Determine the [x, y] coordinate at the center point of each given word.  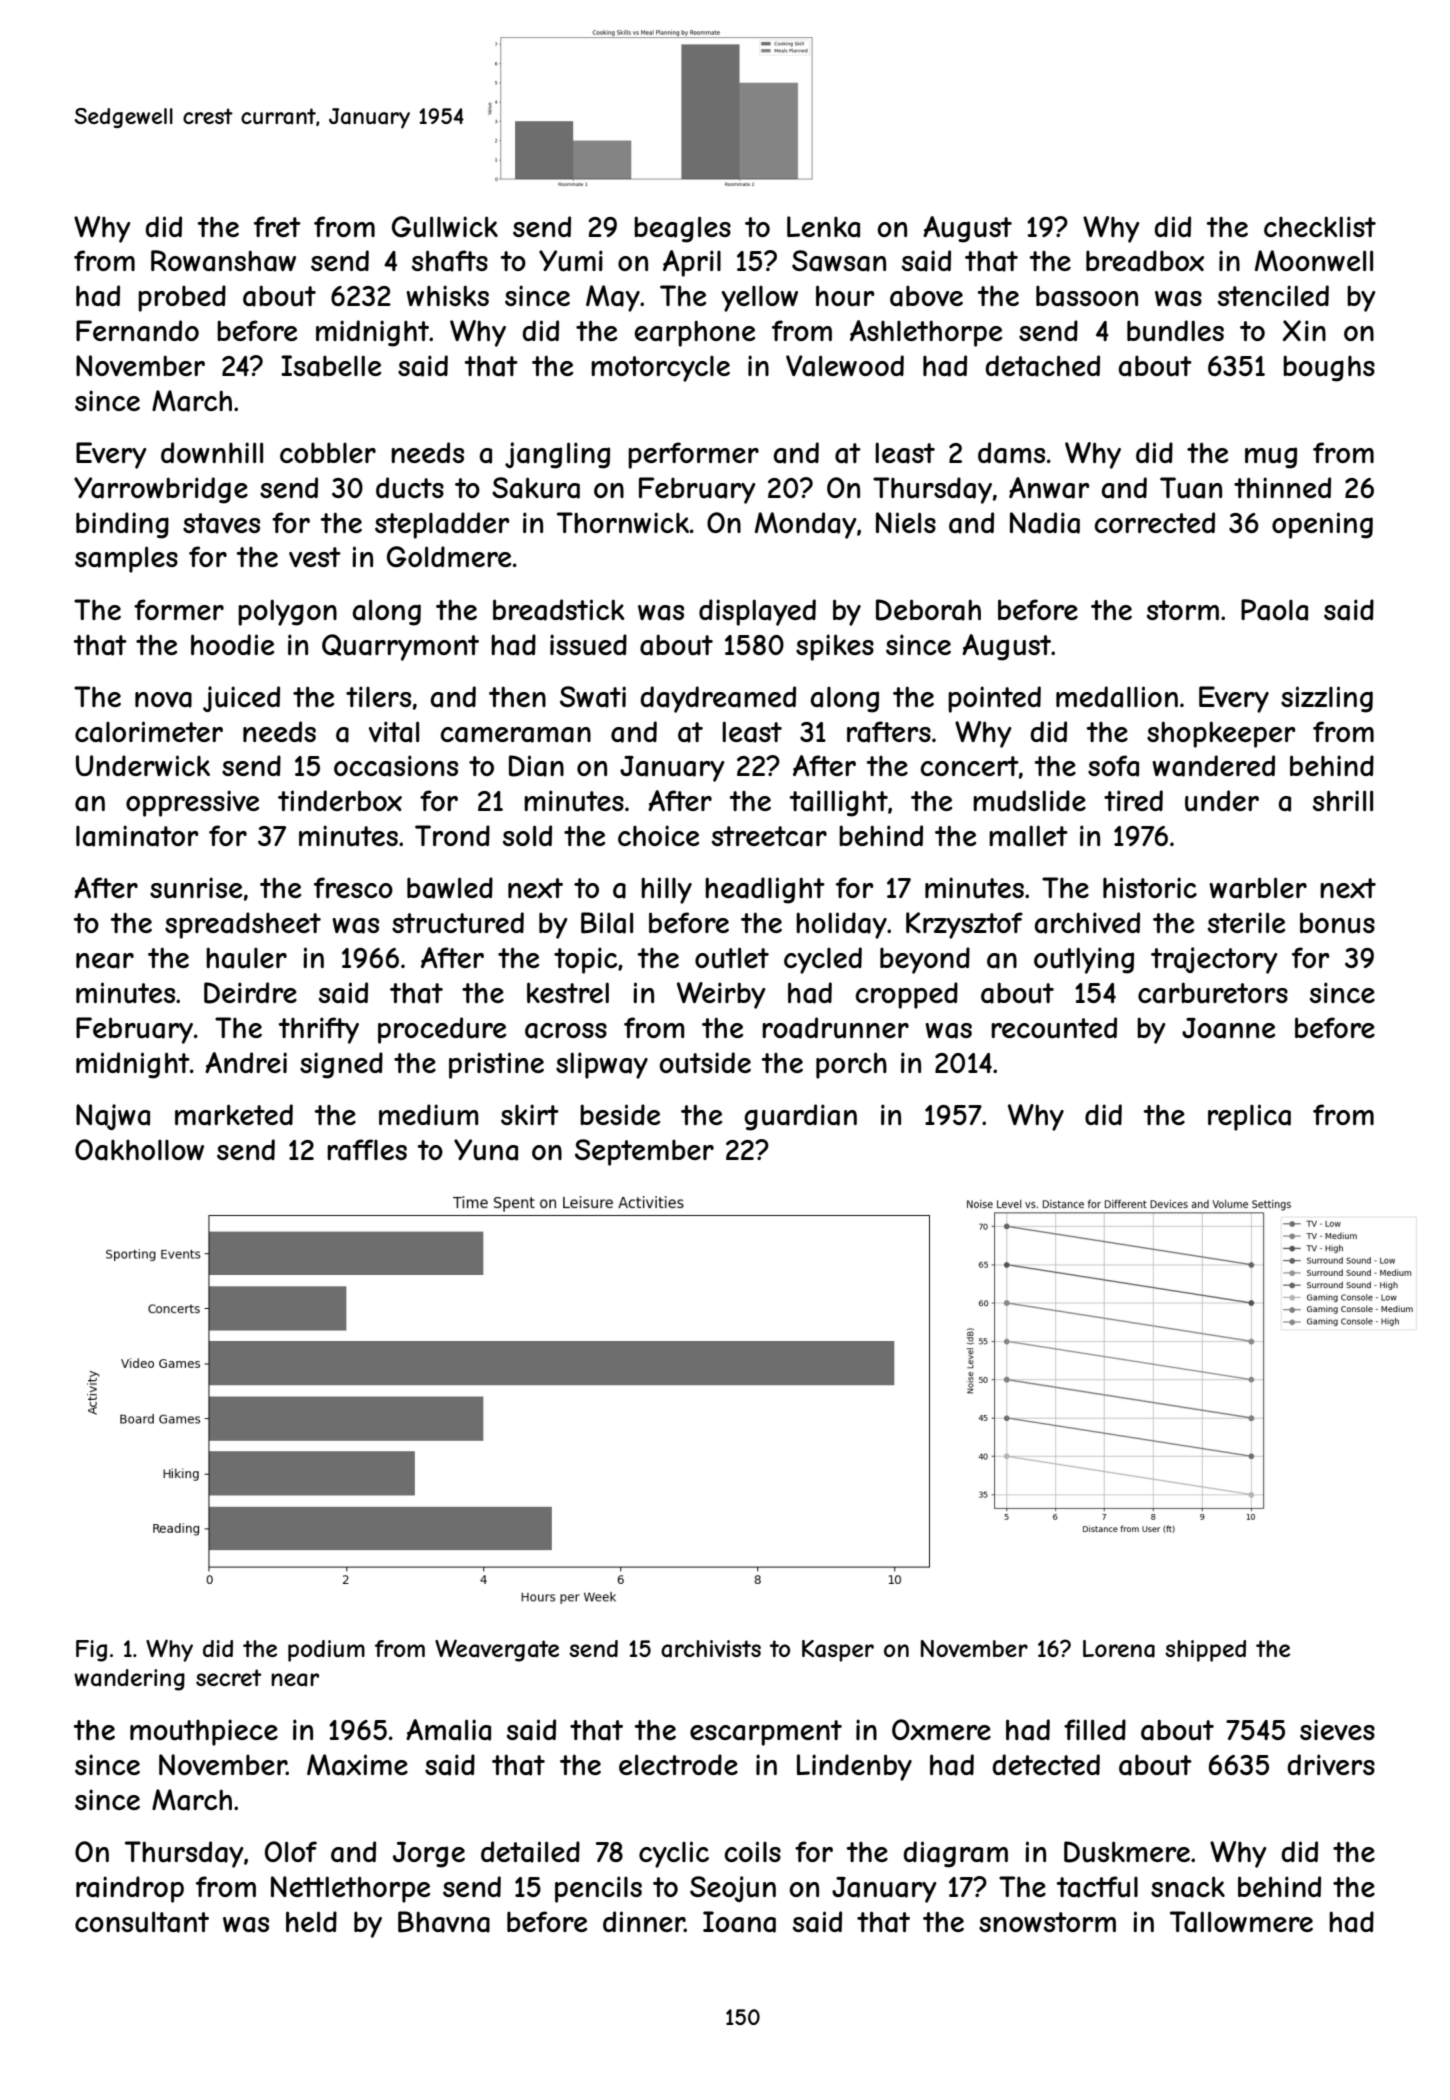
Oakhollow [139, 1150]
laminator [137, 836]
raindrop [130, 1889]
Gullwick [445, 227]
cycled [823, 960]
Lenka [823, 227]
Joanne [1228, 1028]
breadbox [1145, 261]
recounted [1054, 1028]
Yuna [486, 1150]
